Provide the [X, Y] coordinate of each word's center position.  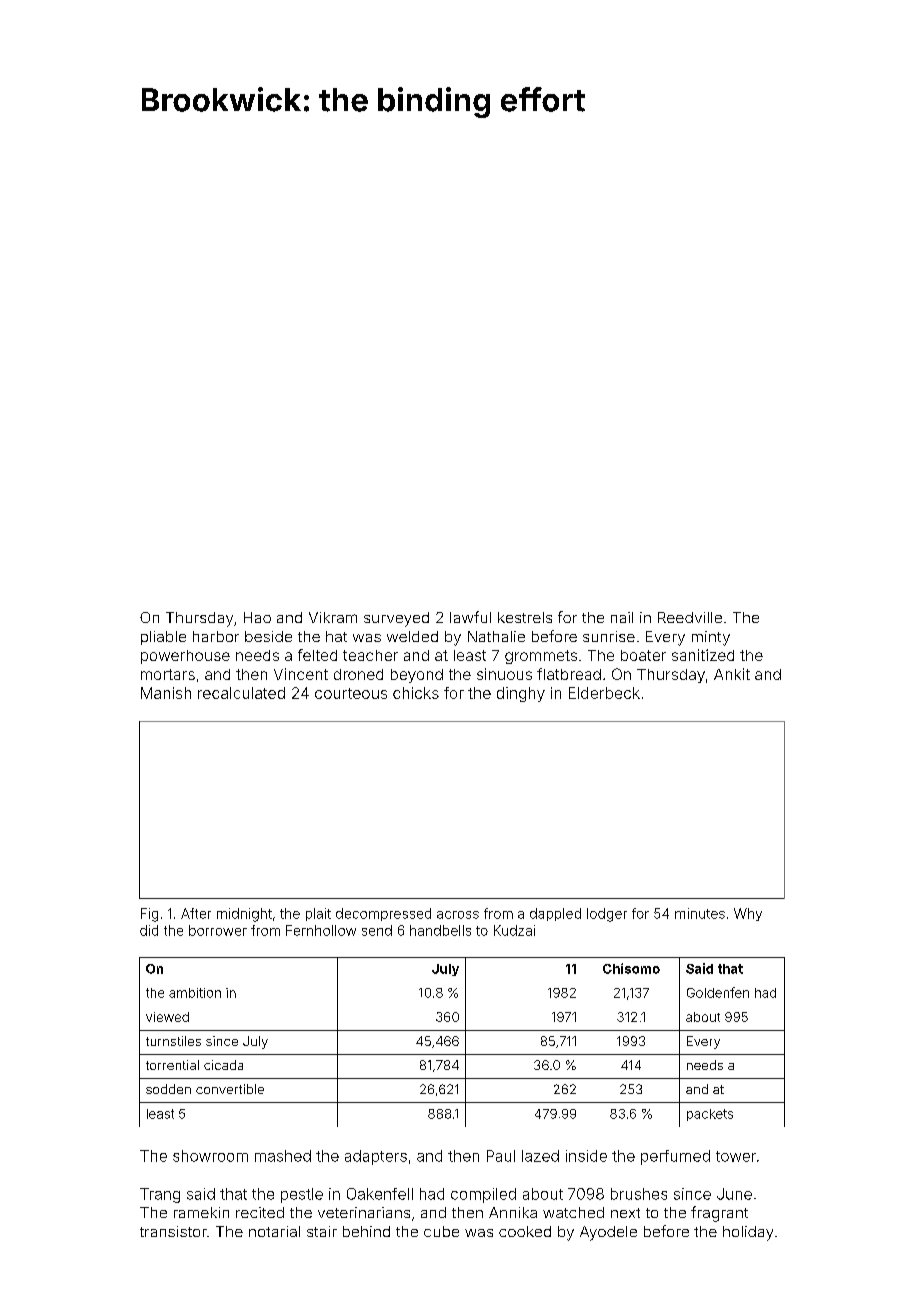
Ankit [732, 674]
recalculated [241, 693]
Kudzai [514, 930]
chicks [416, 693]
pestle [302, 1195]
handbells [440, 930]
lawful [470, 617]
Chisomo [631, 968]
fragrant [719, 1214]
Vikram [333, 617]
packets [710, 1115]
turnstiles [173, 1041]
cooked [525, 1231]
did [149, 930]
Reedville [690, 617]
